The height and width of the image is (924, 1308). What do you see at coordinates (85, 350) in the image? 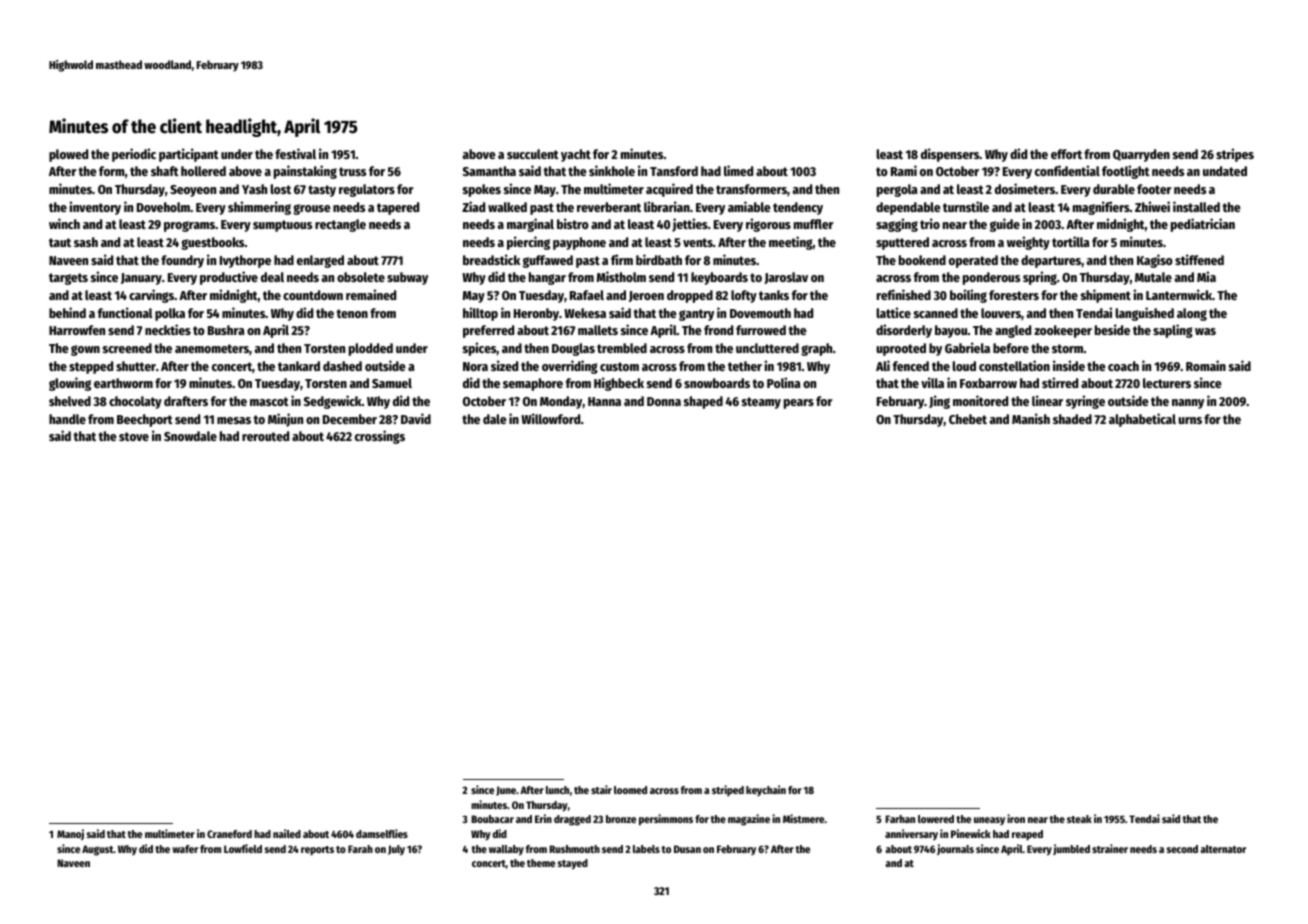
I see `gown` at bounding box center [85, 350].
